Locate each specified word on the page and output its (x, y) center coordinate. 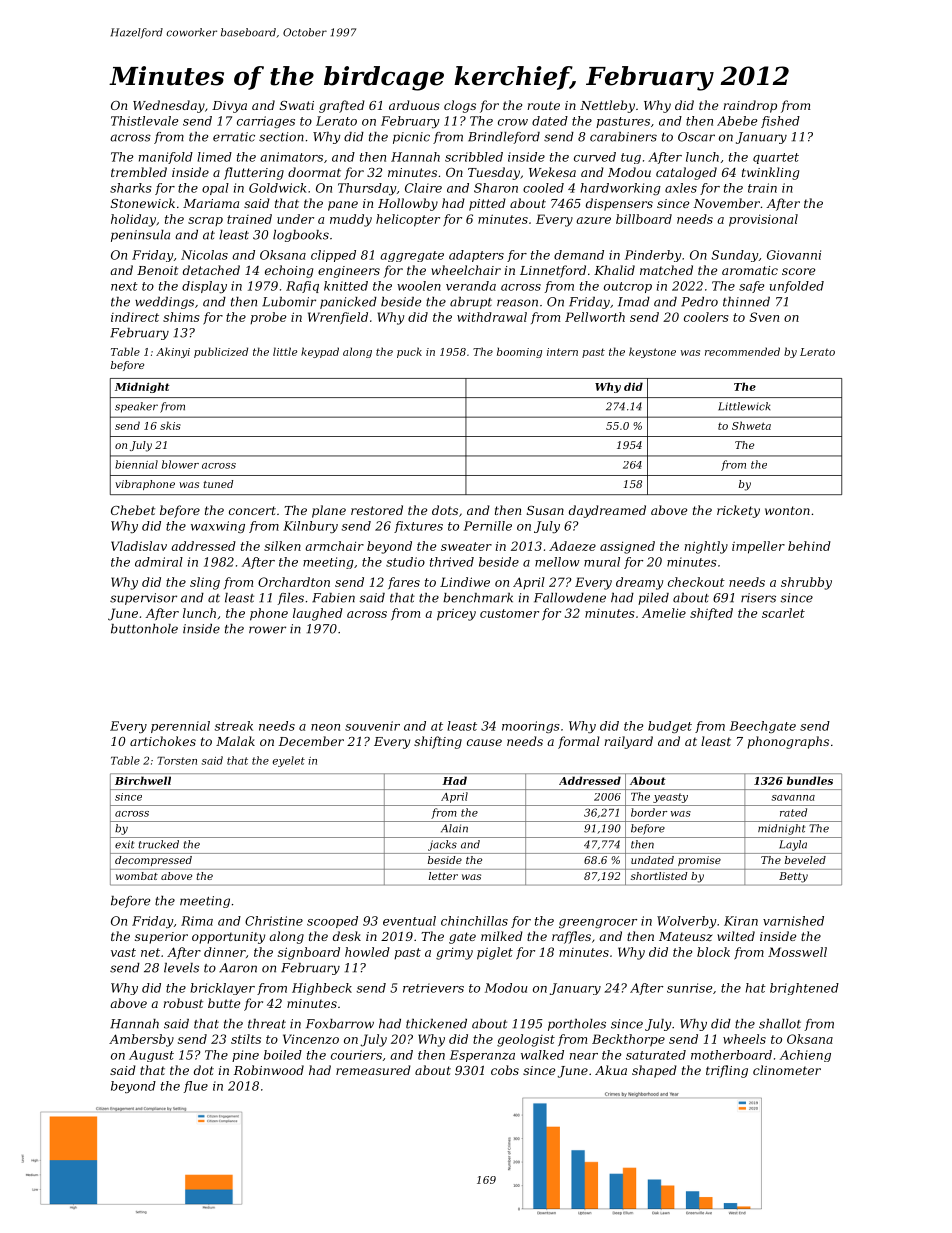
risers (758, 598)
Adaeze (572, 546)
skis (170, 425)
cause (484, 742)
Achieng (805, 1056)
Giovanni (794, 255)
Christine (274, 921)
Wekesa (552, 172)
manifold (166, 158)
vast (123, 952)
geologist (526, 1040)
